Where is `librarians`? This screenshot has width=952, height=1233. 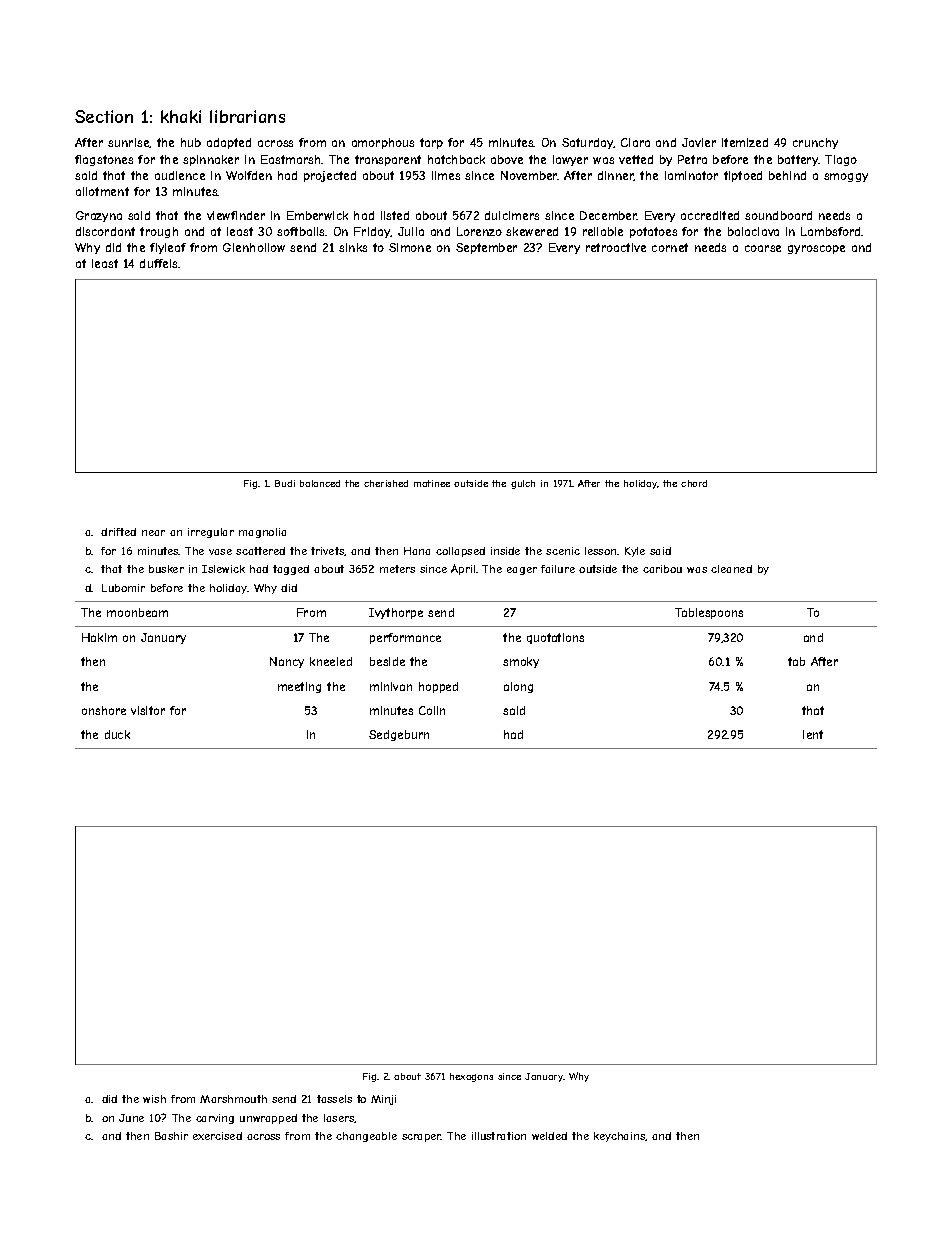 librarians is located at coordinates (247, 116).
